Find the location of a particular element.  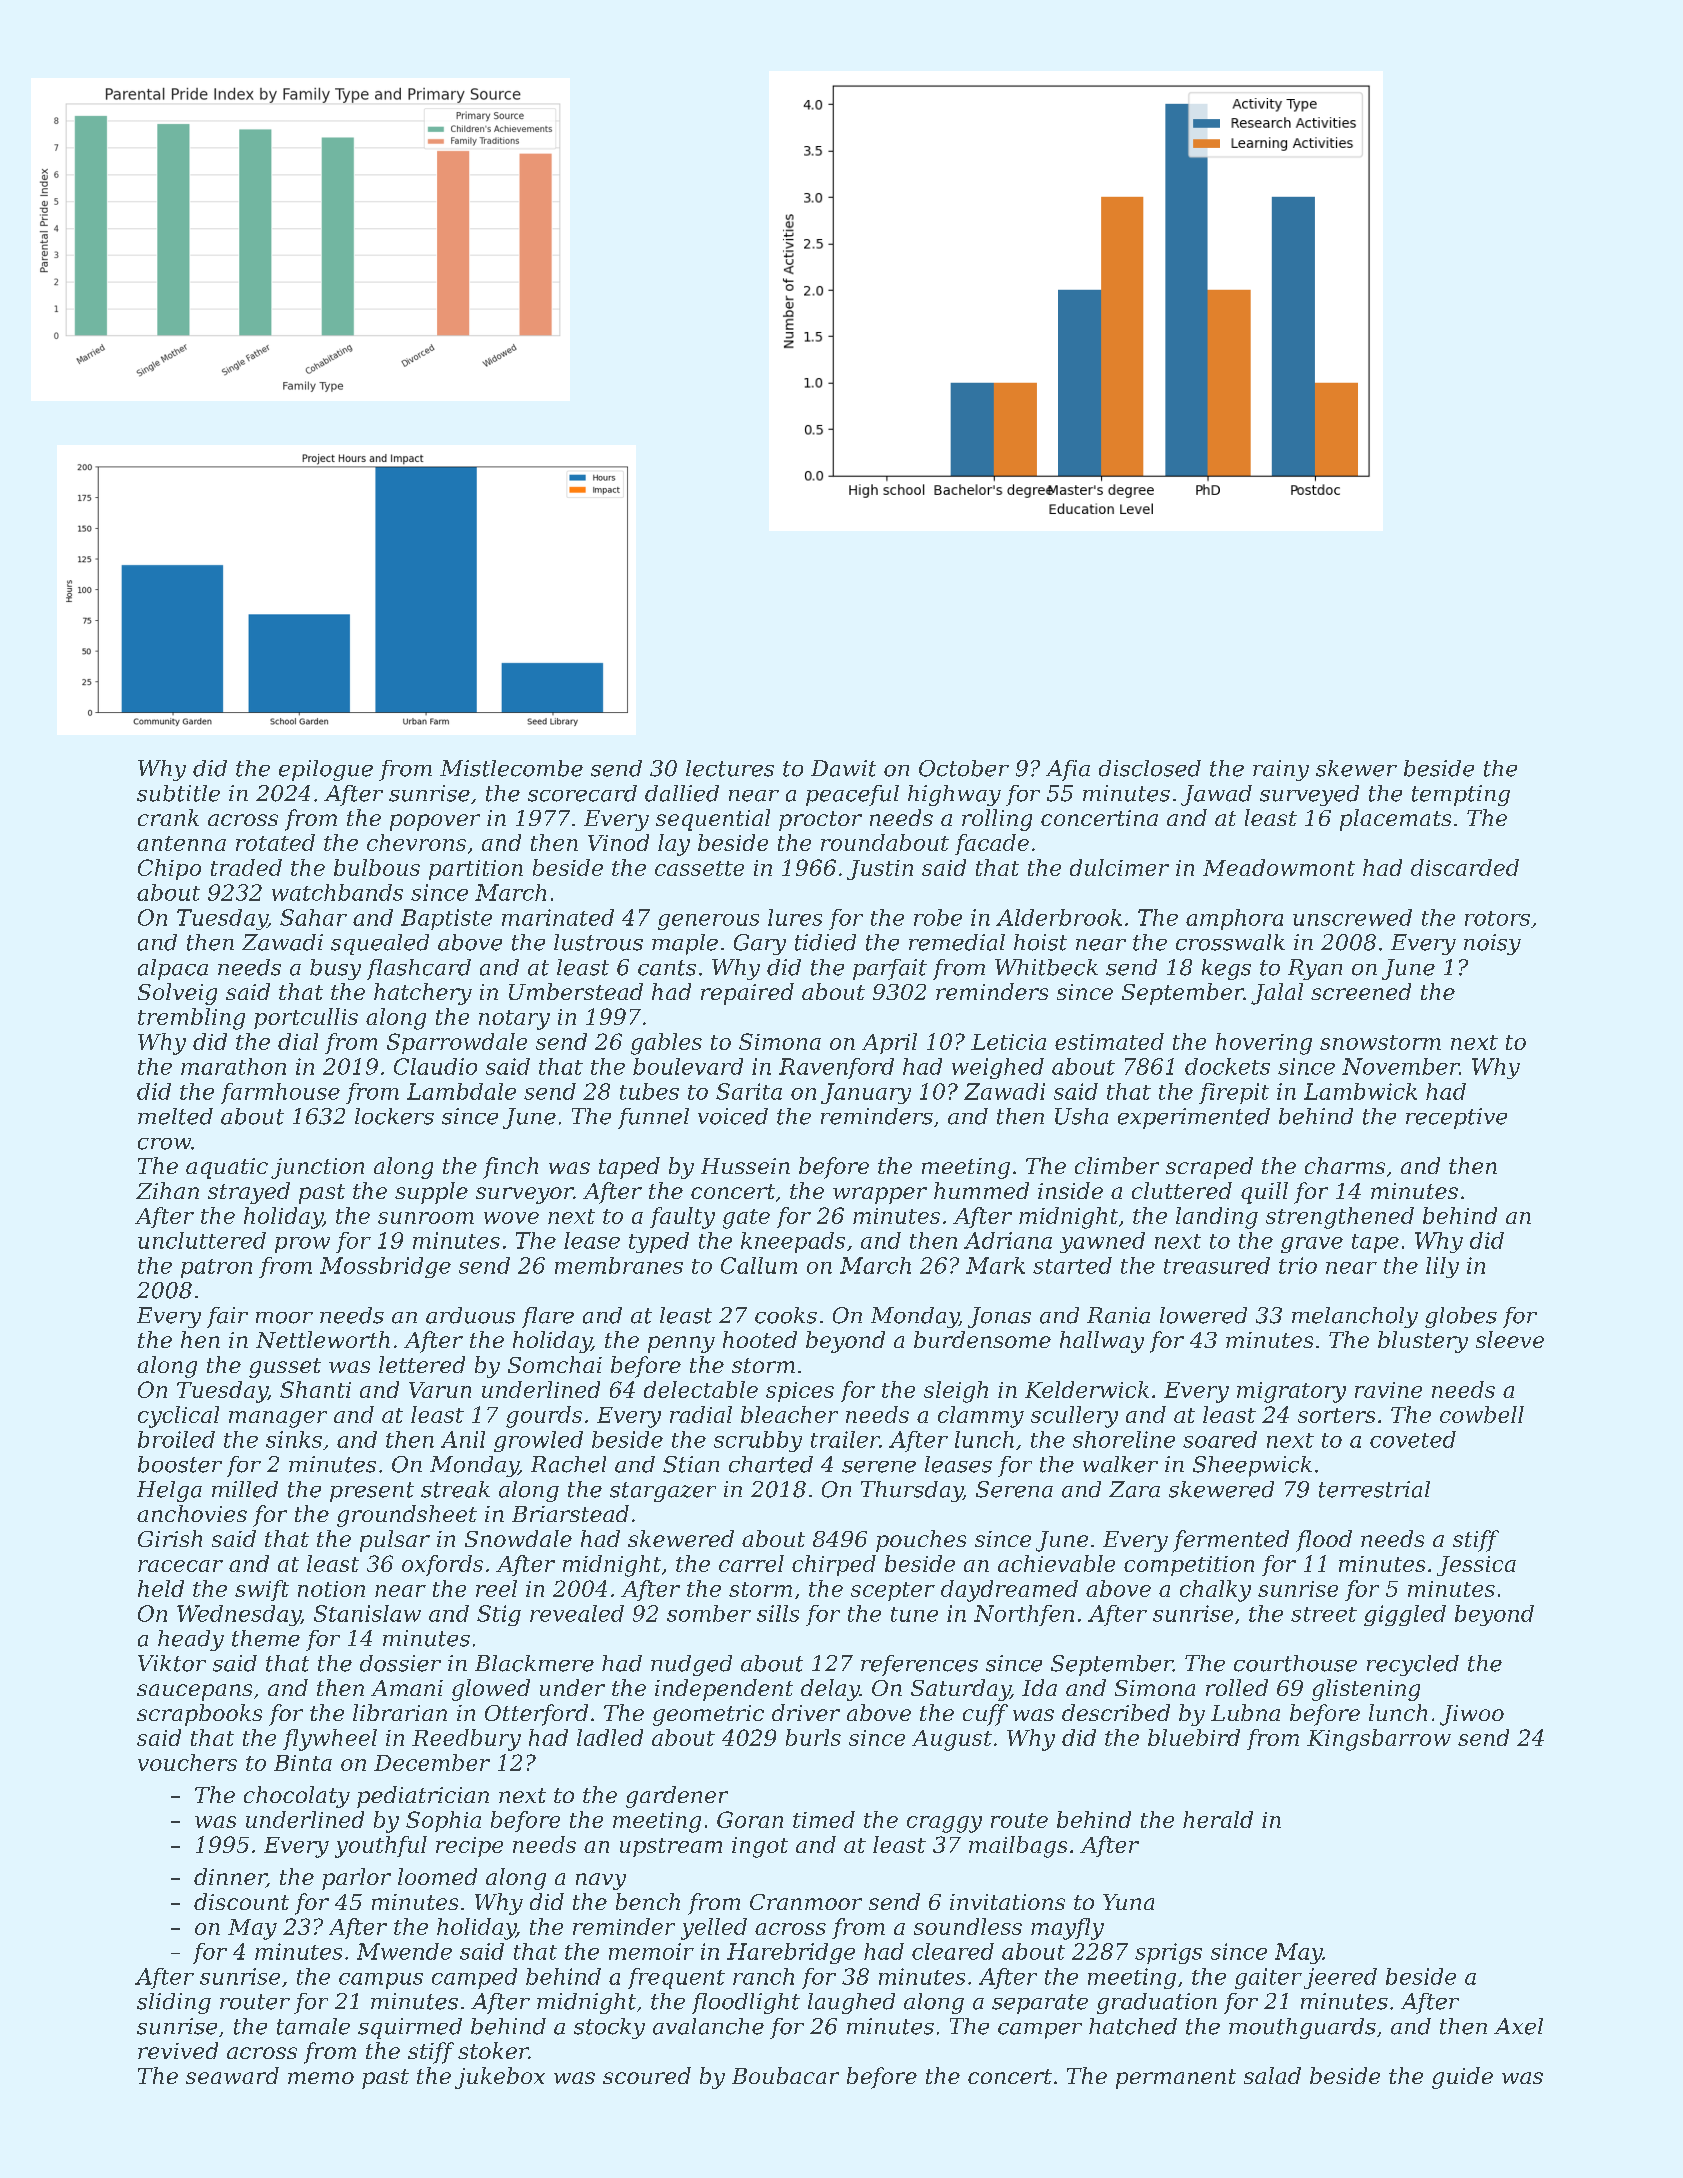

independent is located at coordinates (724, 1690).
